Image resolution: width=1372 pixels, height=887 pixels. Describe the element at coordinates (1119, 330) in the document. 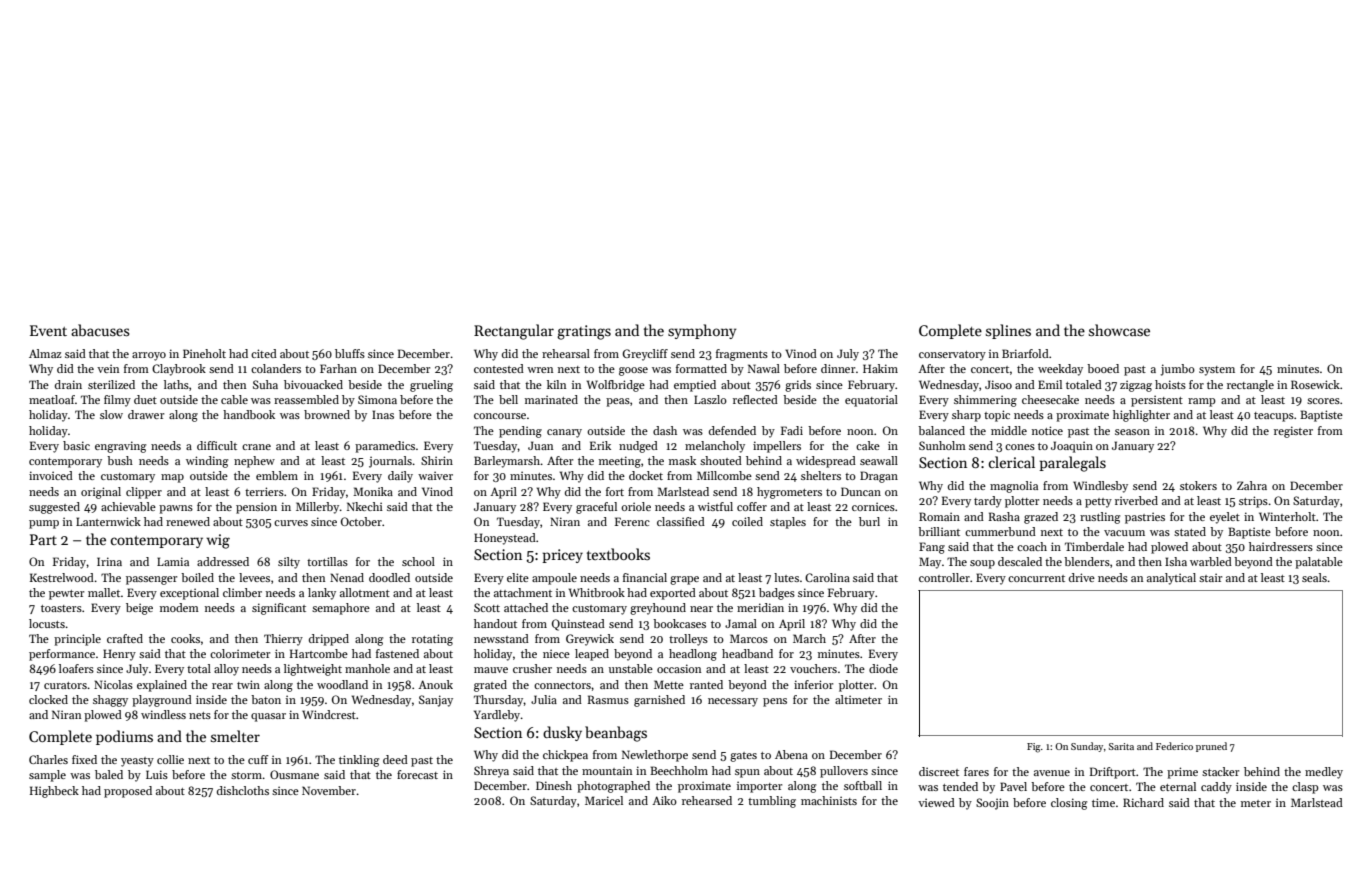

I see `showcase` at that location.
